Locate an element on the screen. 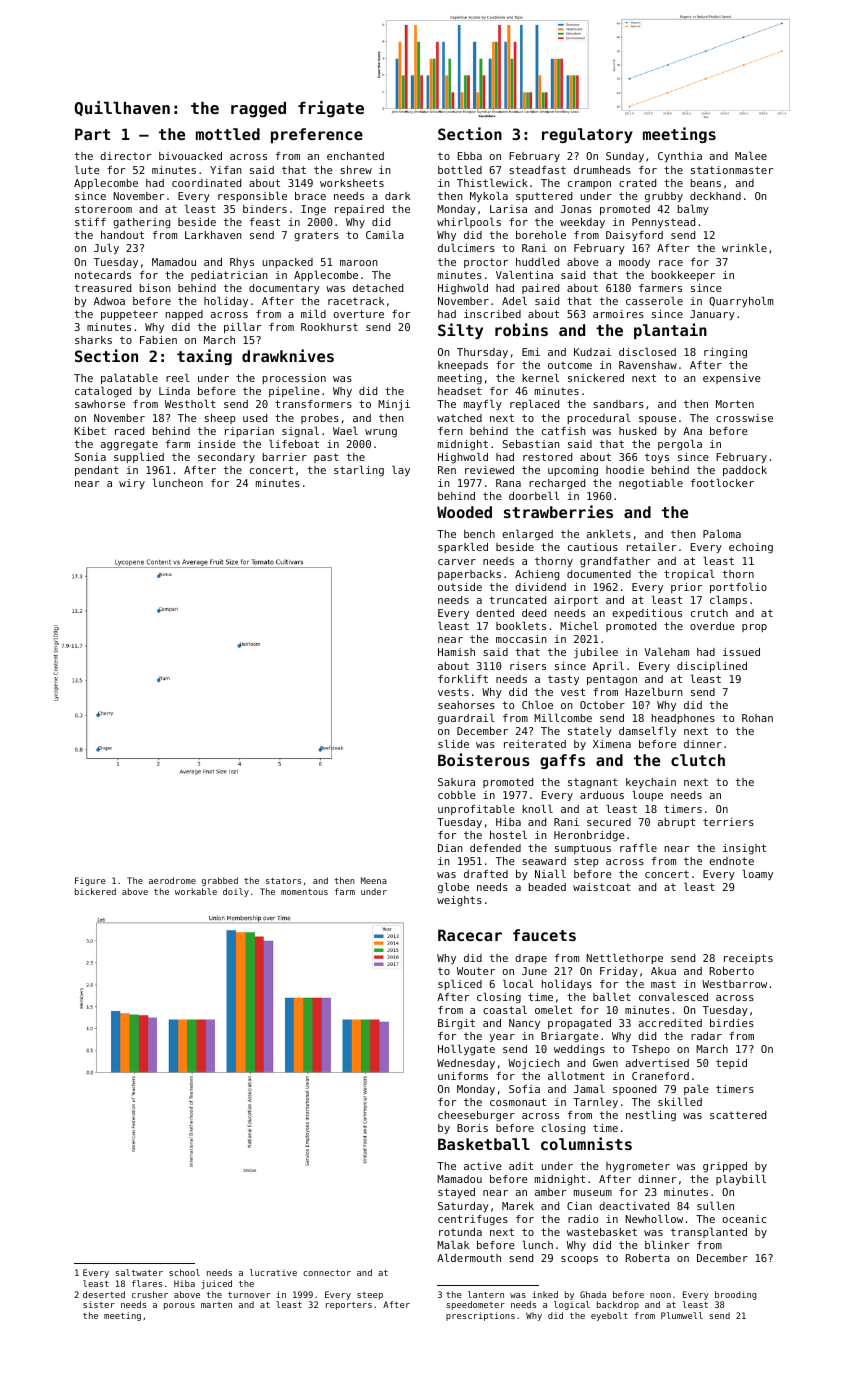 This screenshot has width=849, height=1400. local is located at coordinates (518, 984).
